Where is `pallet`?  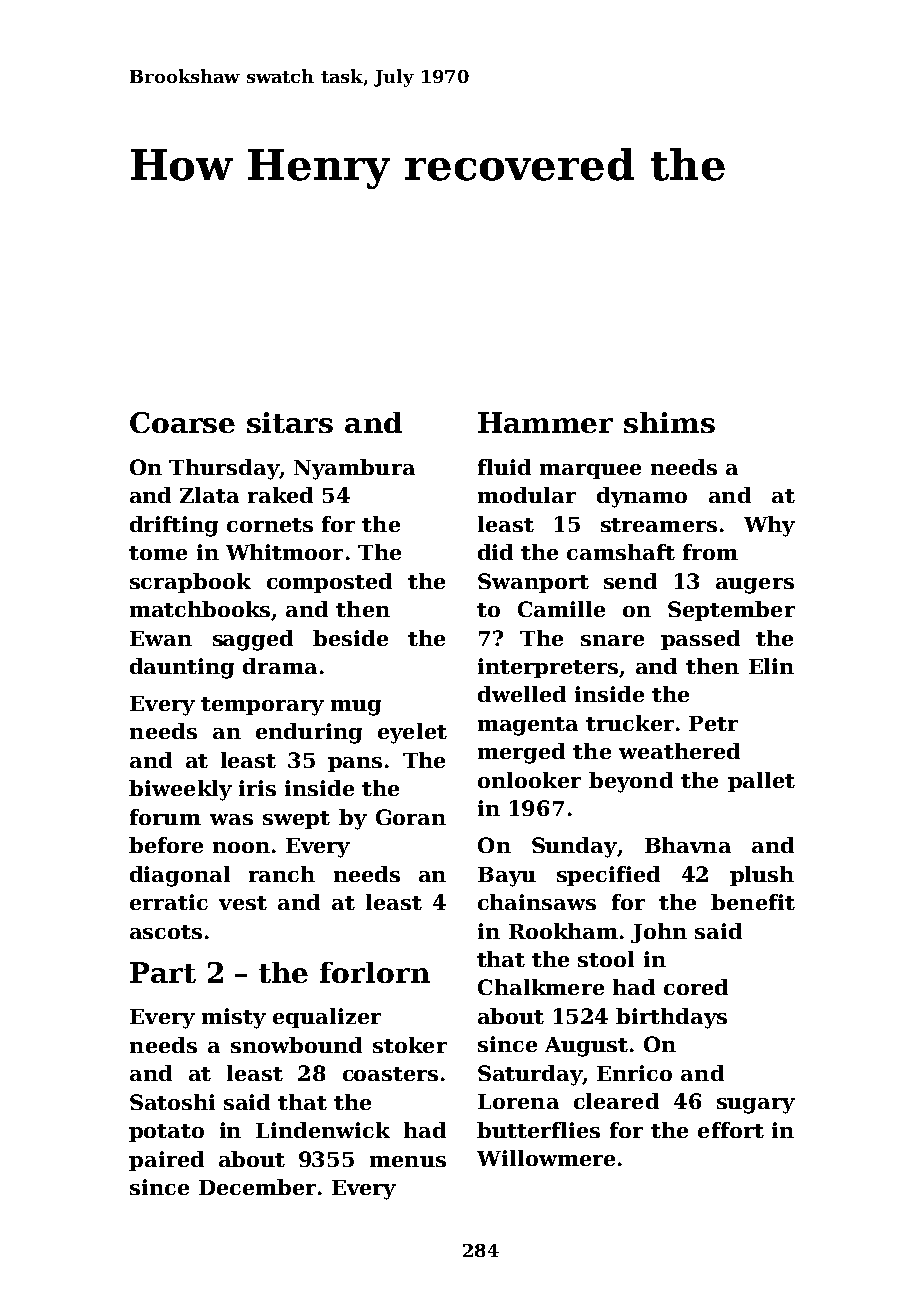
pallet is located at coordinates (761, 782).
